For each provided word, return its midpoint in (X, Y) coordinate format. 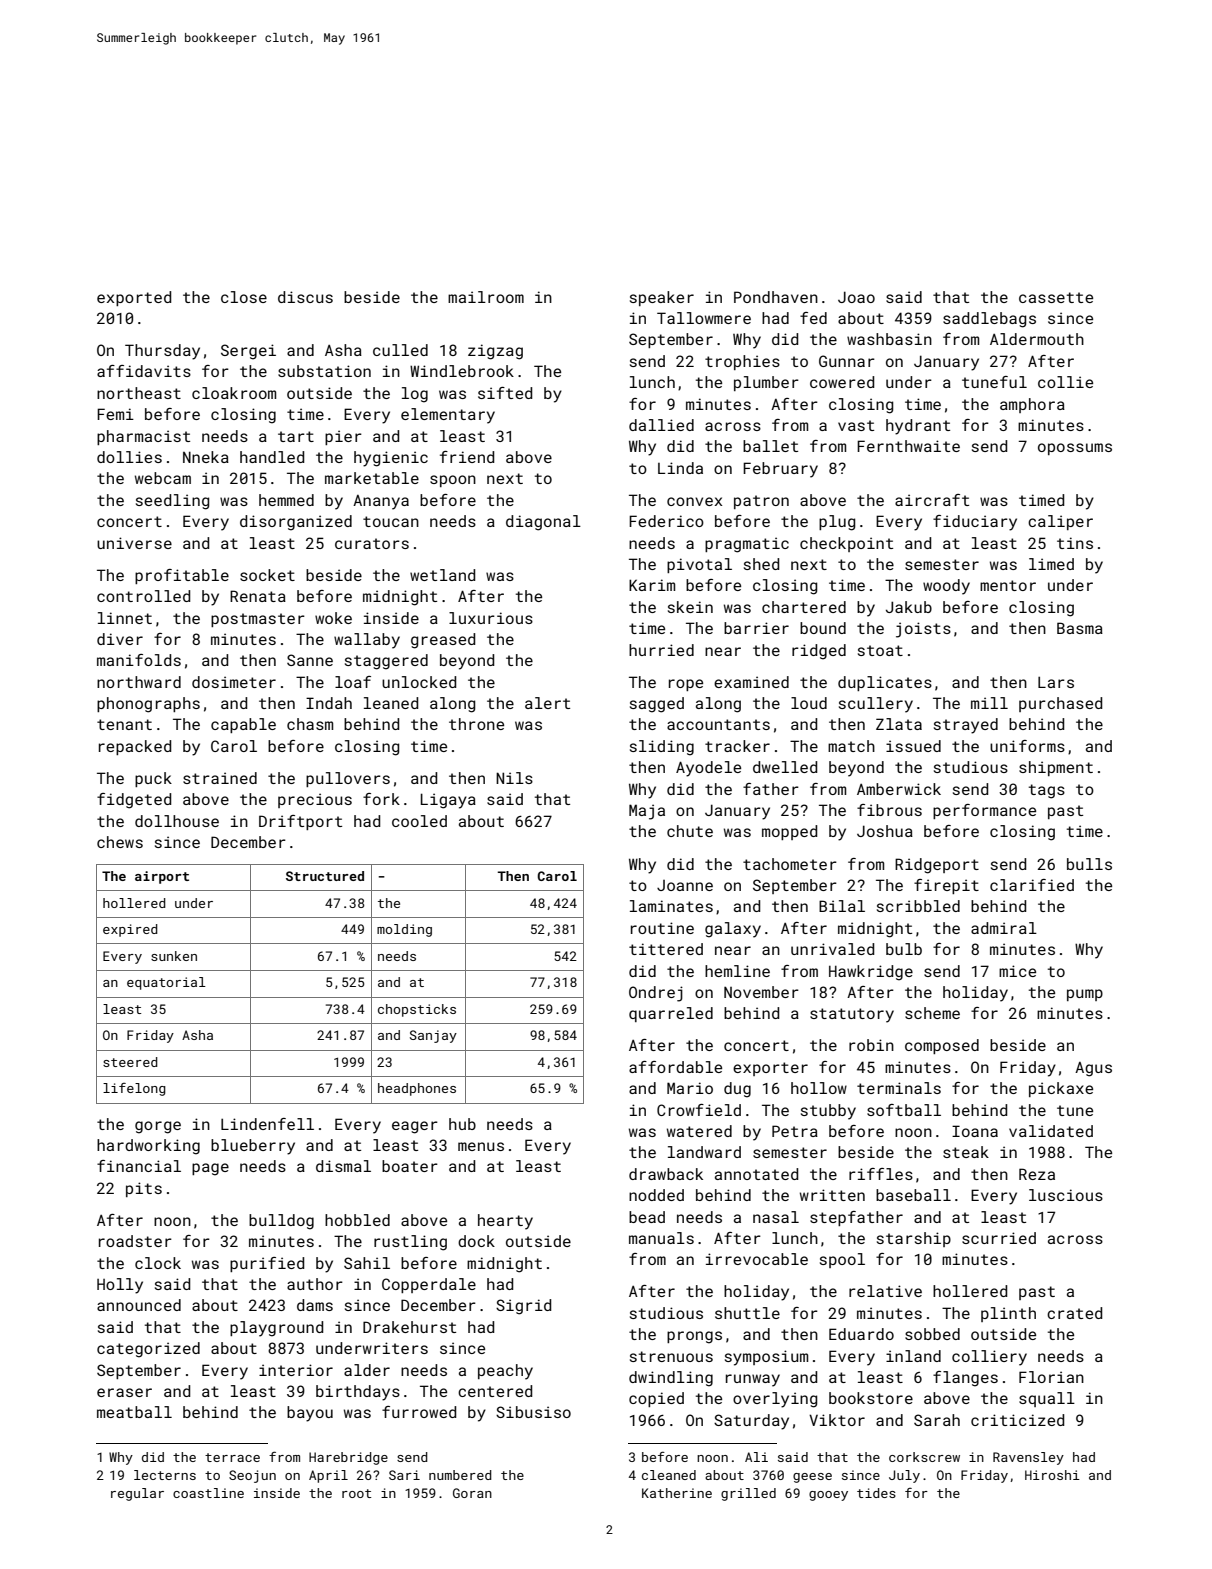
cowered (842, 382)
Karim (652, 585)
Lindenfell (267, 1124)
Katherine (677, 1493)
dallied (661, 425)
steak (966, 1152)
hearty (505, 1222)
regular (137, 1494)
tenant (124, 724)
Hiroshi (1052, 1475)
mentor (1008, 585)
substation (324, 371)
